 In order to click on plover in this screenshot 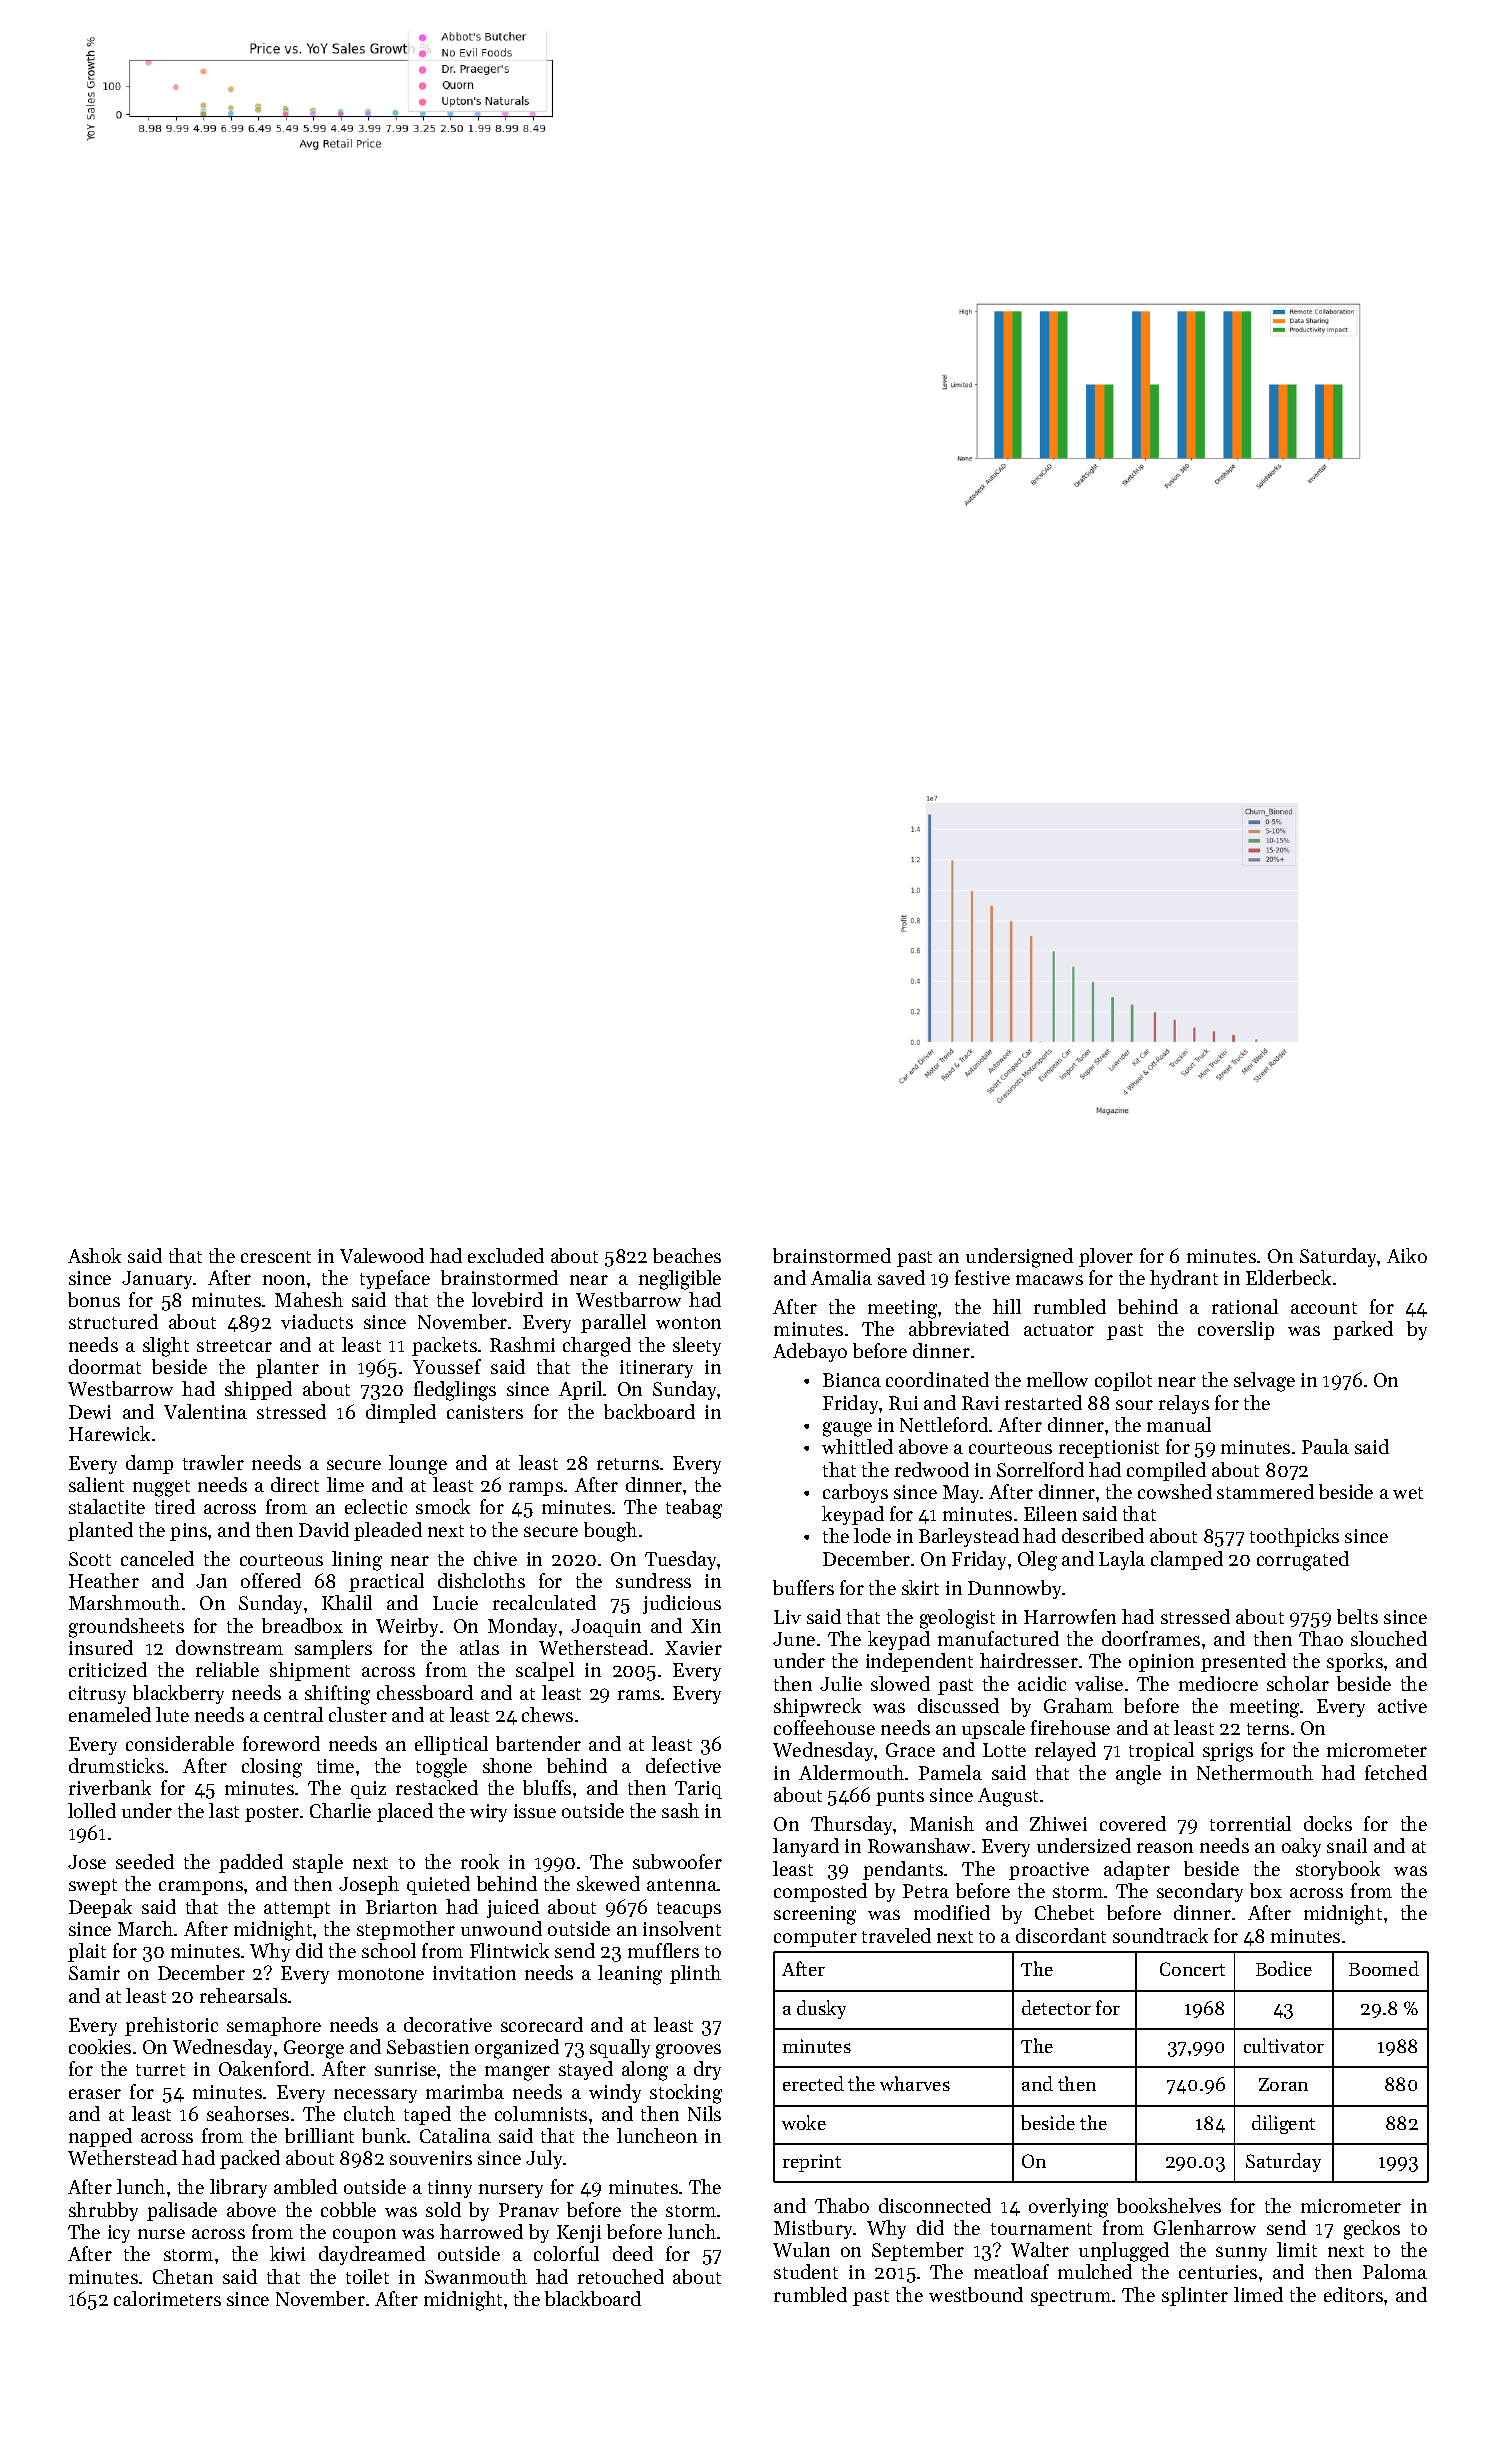, I will do `click(1106, 1257)`.
